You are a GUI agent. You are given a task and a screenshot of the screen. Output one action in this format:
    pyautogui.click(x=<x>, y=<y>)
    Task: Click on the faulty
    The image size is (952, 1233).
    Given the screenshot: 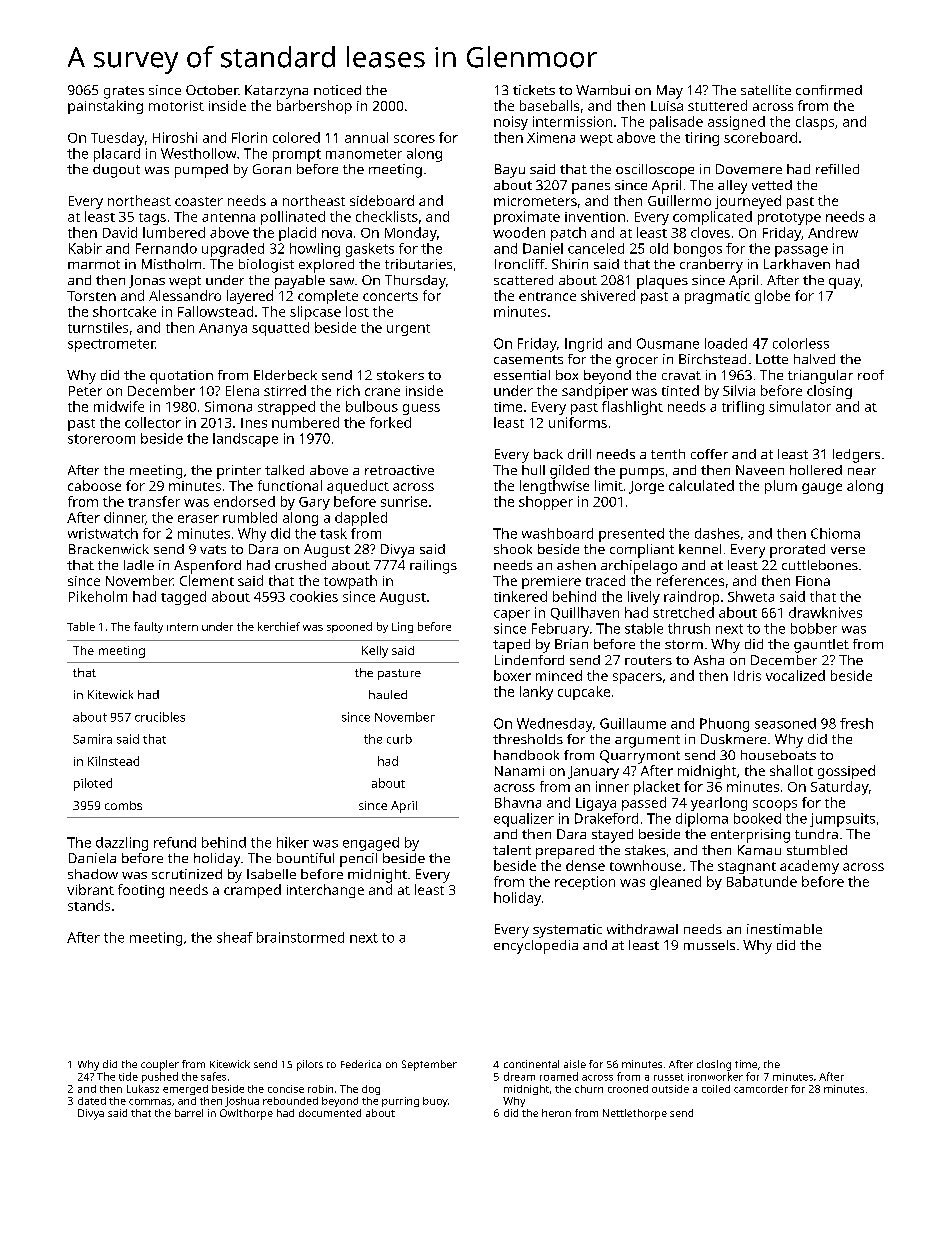 What is the action you would take?
    pyautogui.click(x=148, y=627)
